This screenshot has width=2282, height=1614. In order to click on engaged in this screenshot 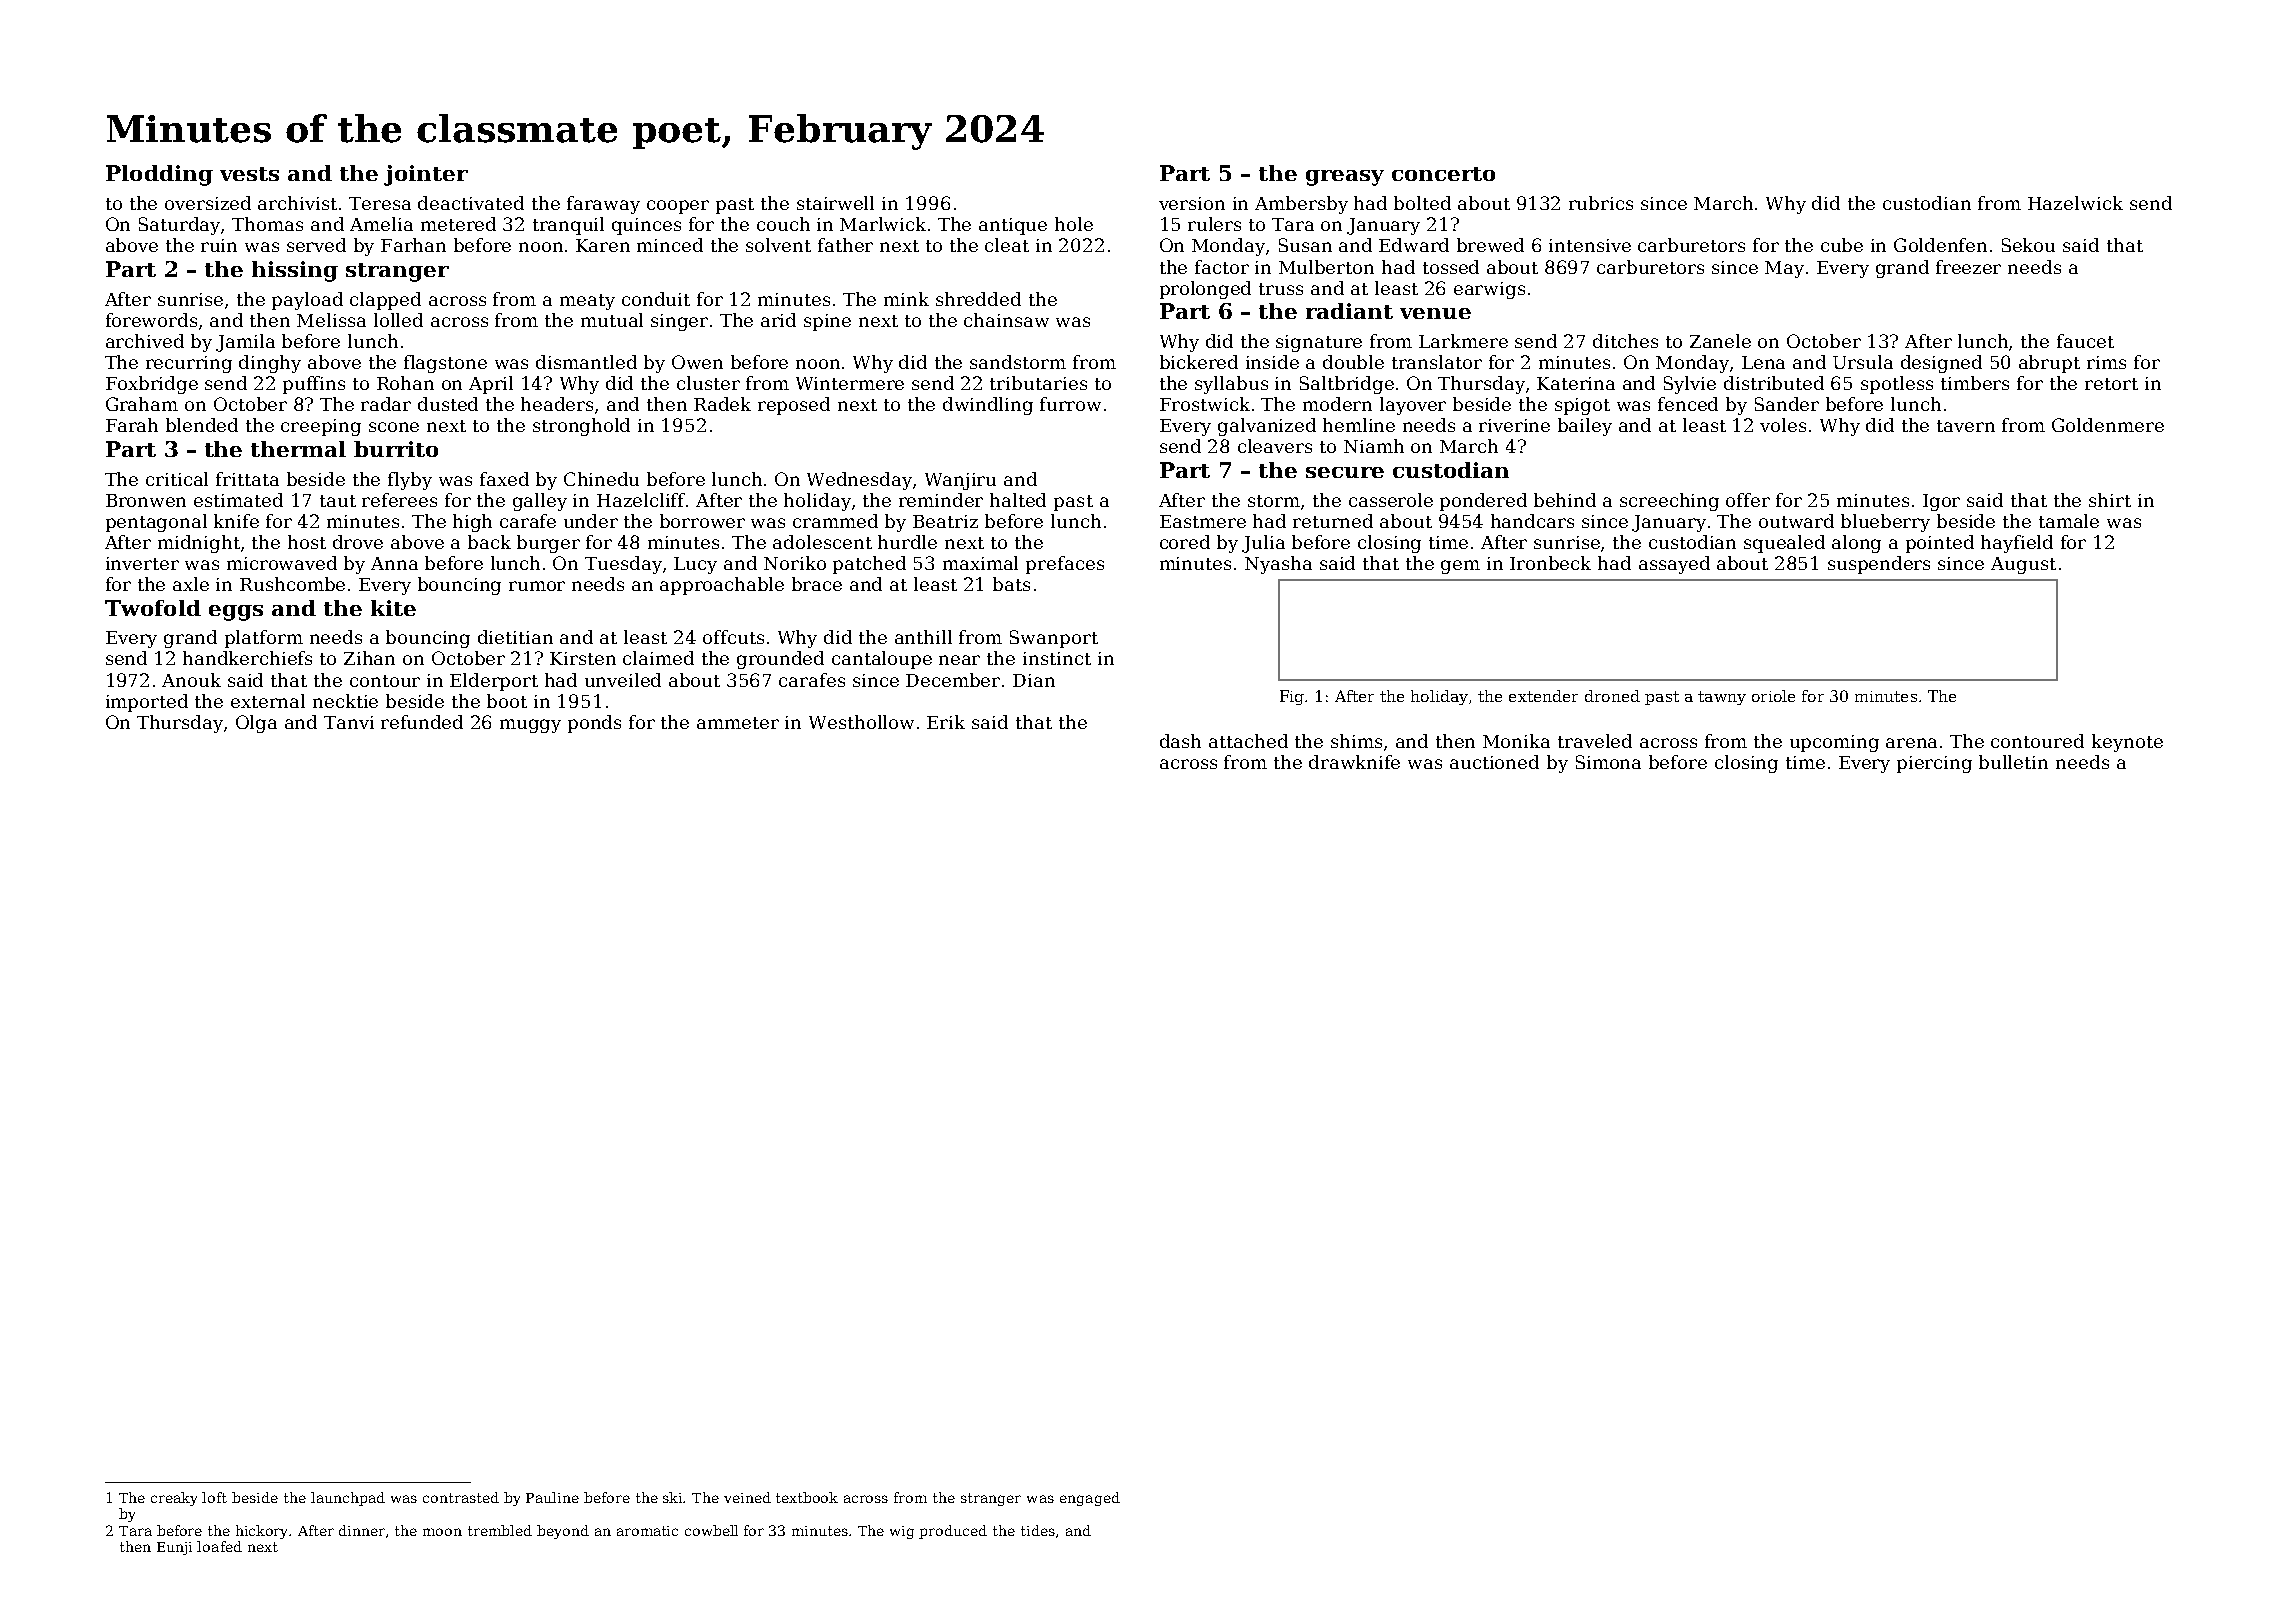, I will do `click(1090, 1499)`.
